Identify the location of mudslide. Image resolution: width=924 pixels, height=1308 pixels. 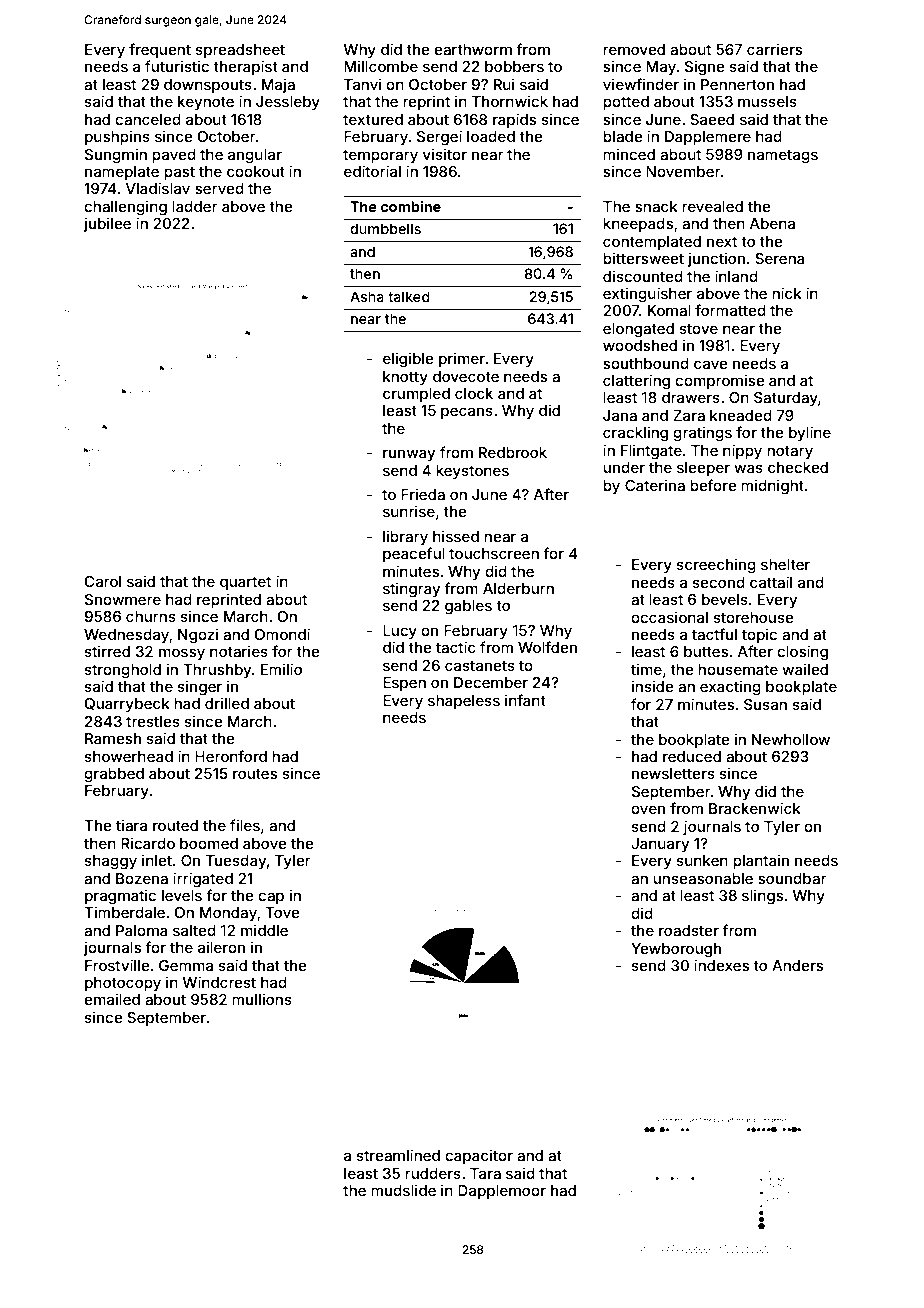
(403, 1190).
